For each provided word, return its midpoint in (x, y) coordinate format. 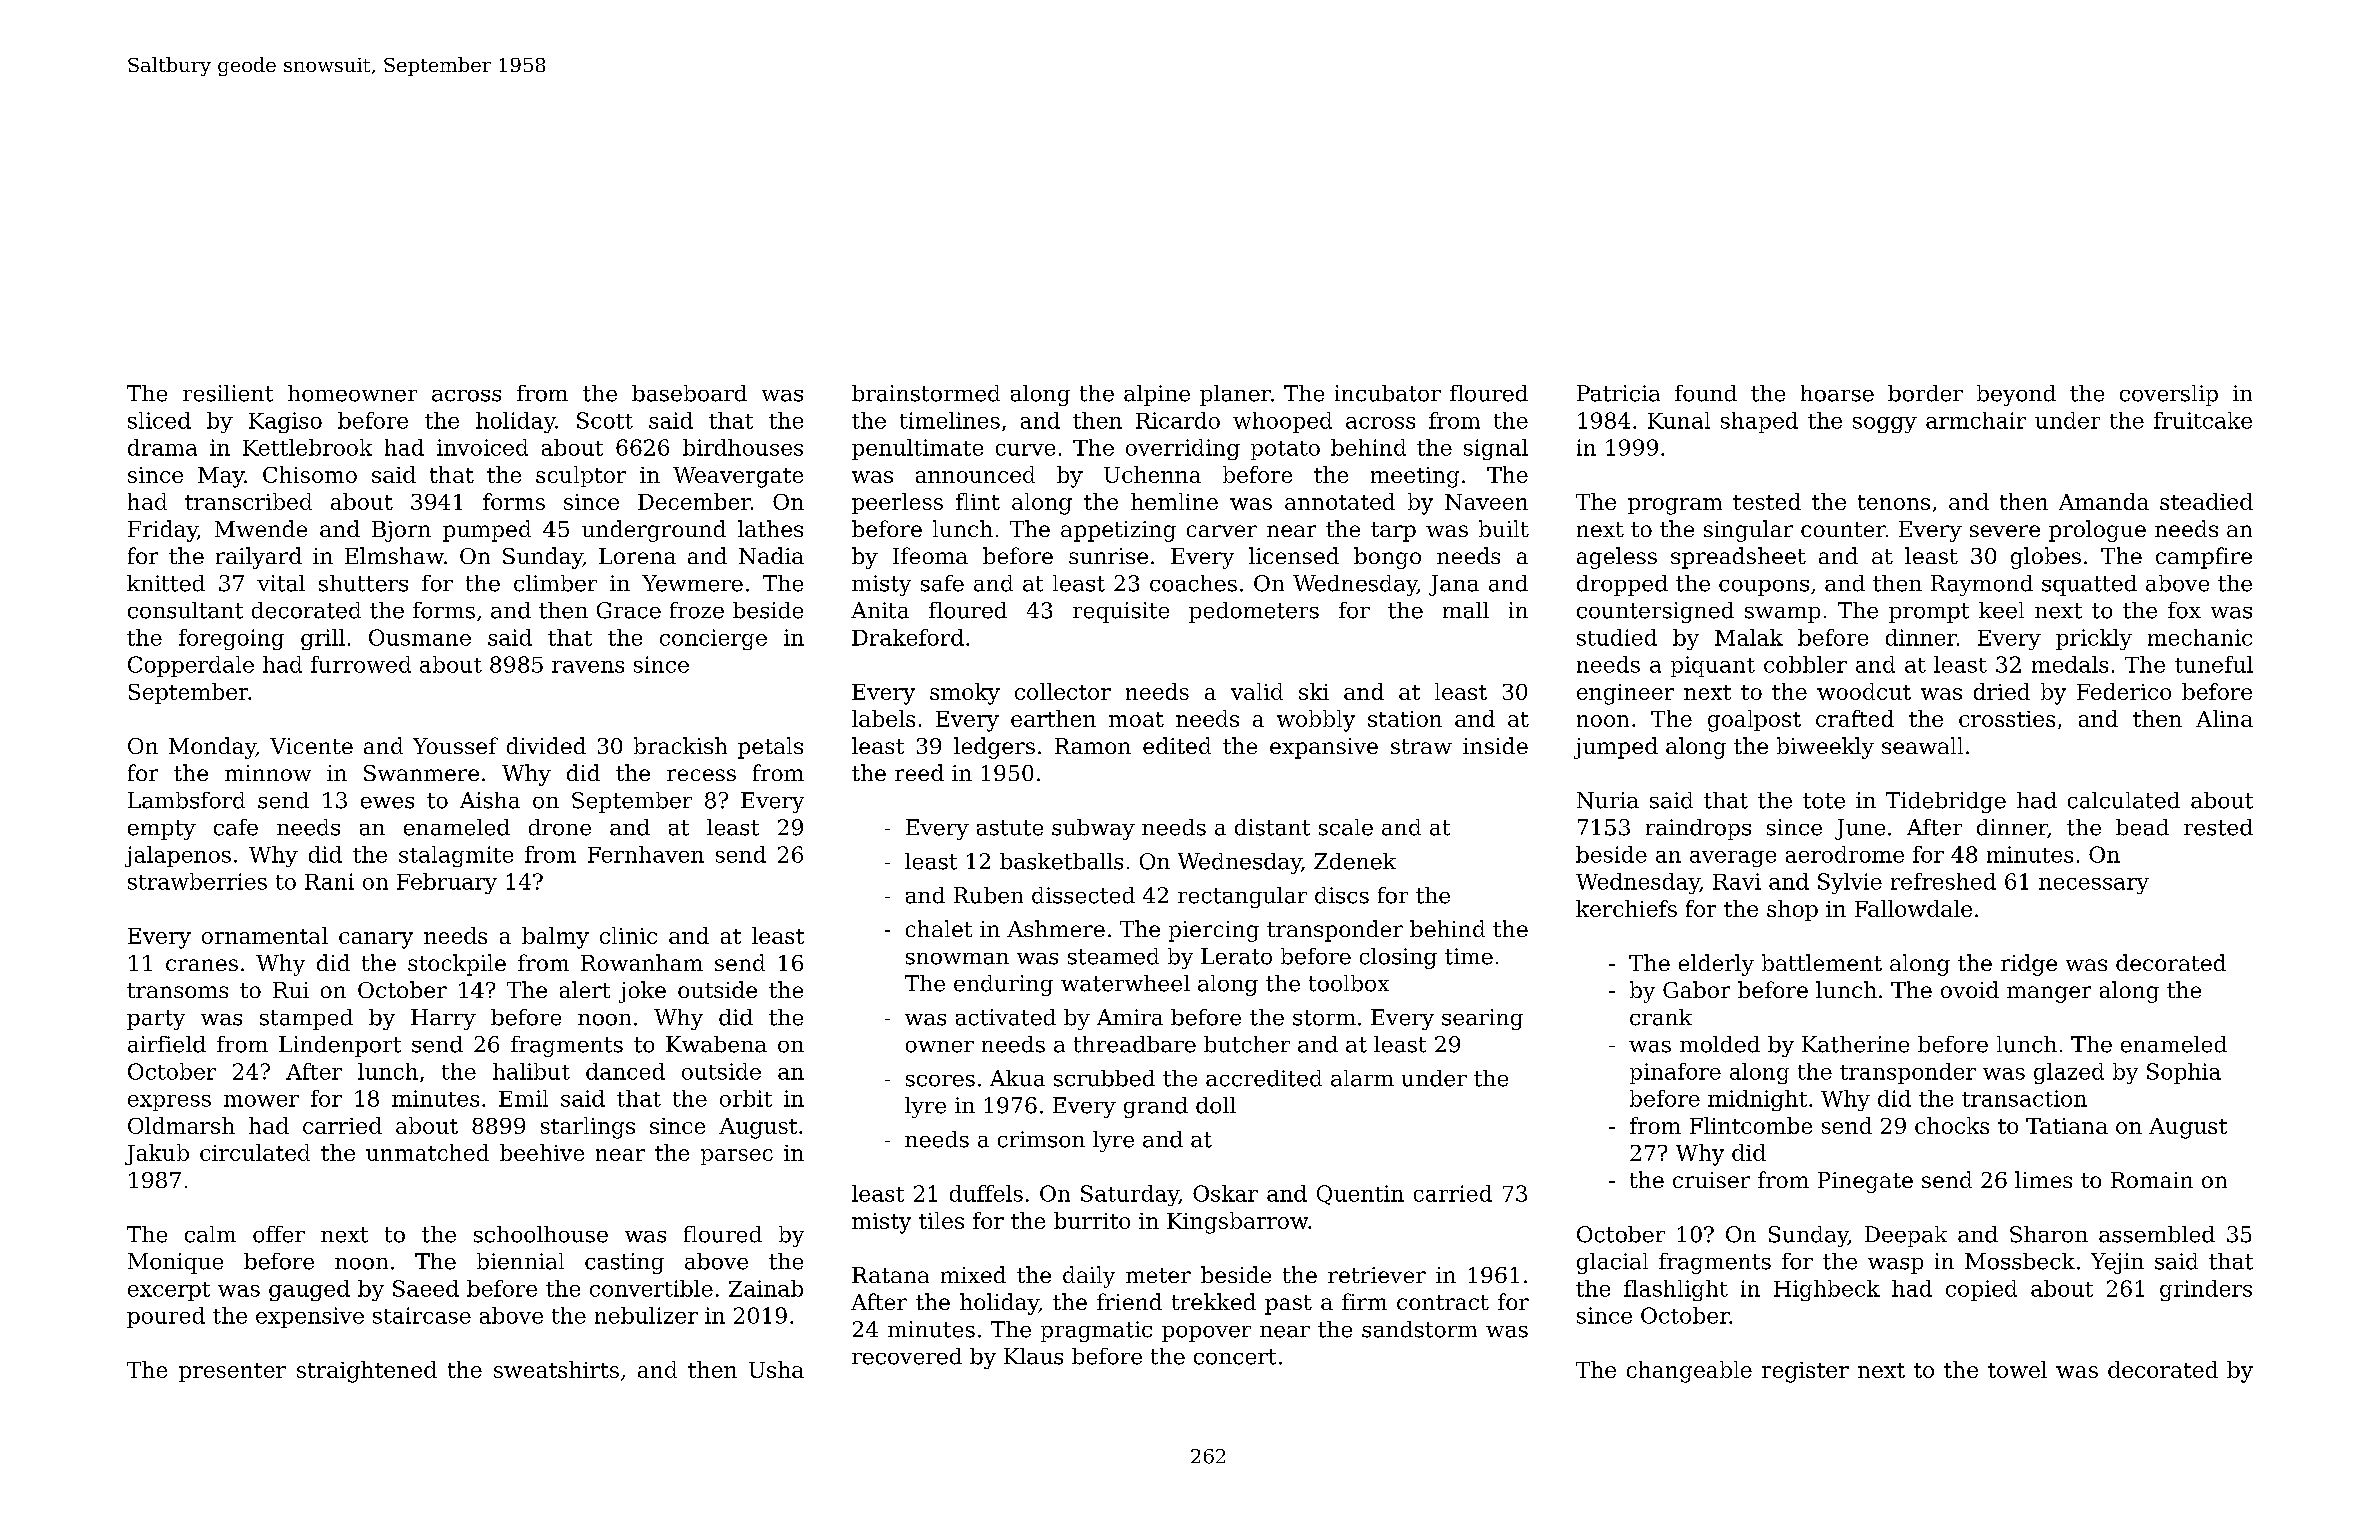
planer (1235, 395)
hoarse (1837, 393)
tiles (941, 1220)
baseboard (689, 393)
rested (2218, 827)
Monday (212, 748)
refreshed (1943, 881)
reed (919, 772)
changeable (1689, 1372)
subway (1093, 829)
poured (166, 1317)
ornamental (265, 935)
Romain (2152, 1180)
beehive (542, 1152)
